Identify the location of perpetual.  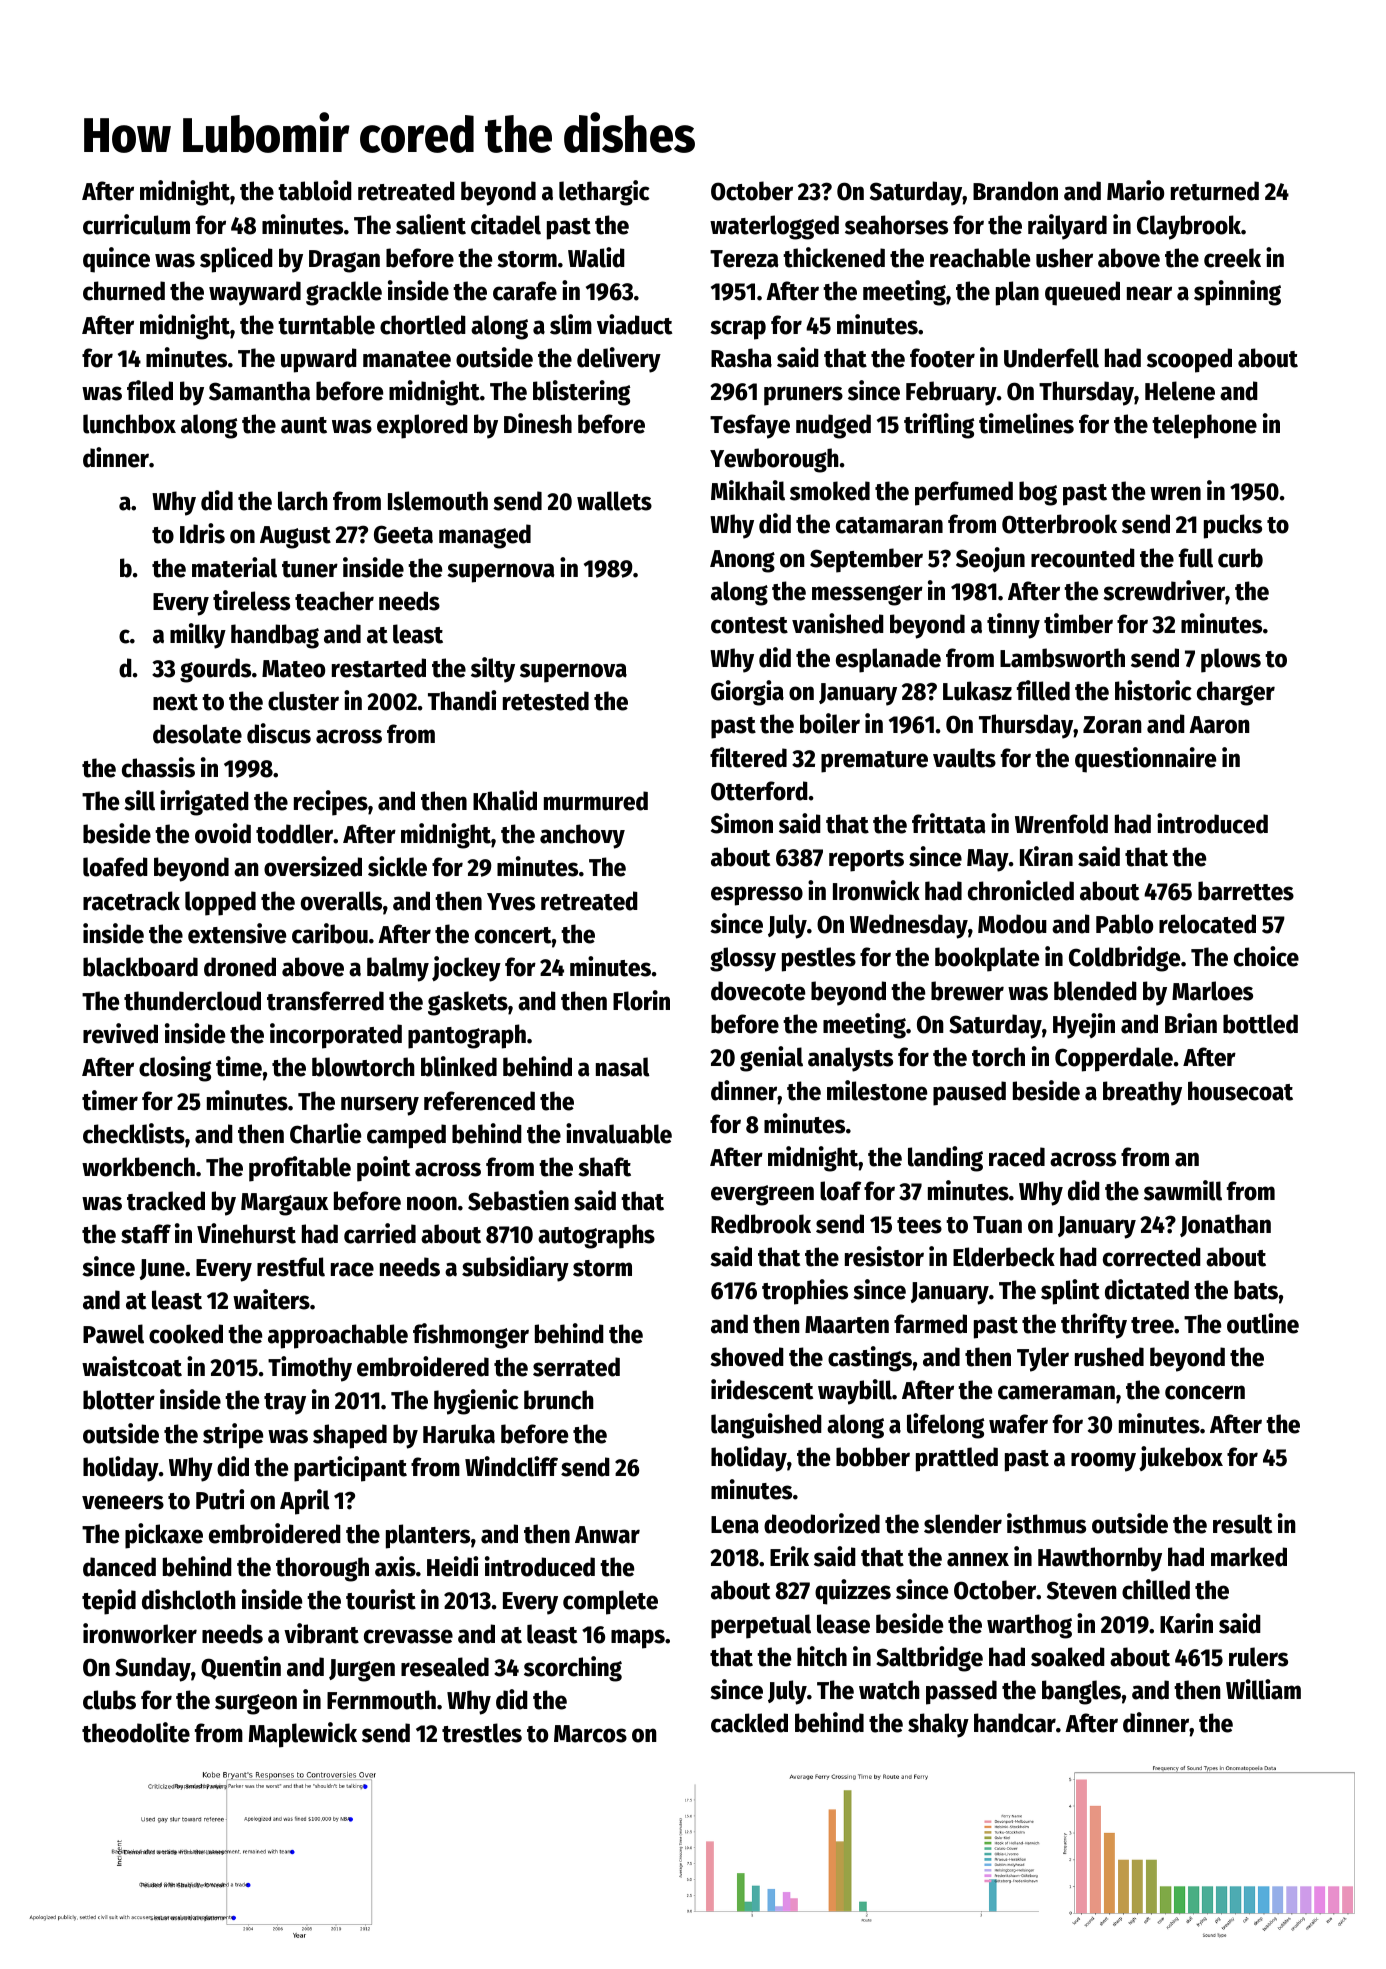
(761, 1626).
